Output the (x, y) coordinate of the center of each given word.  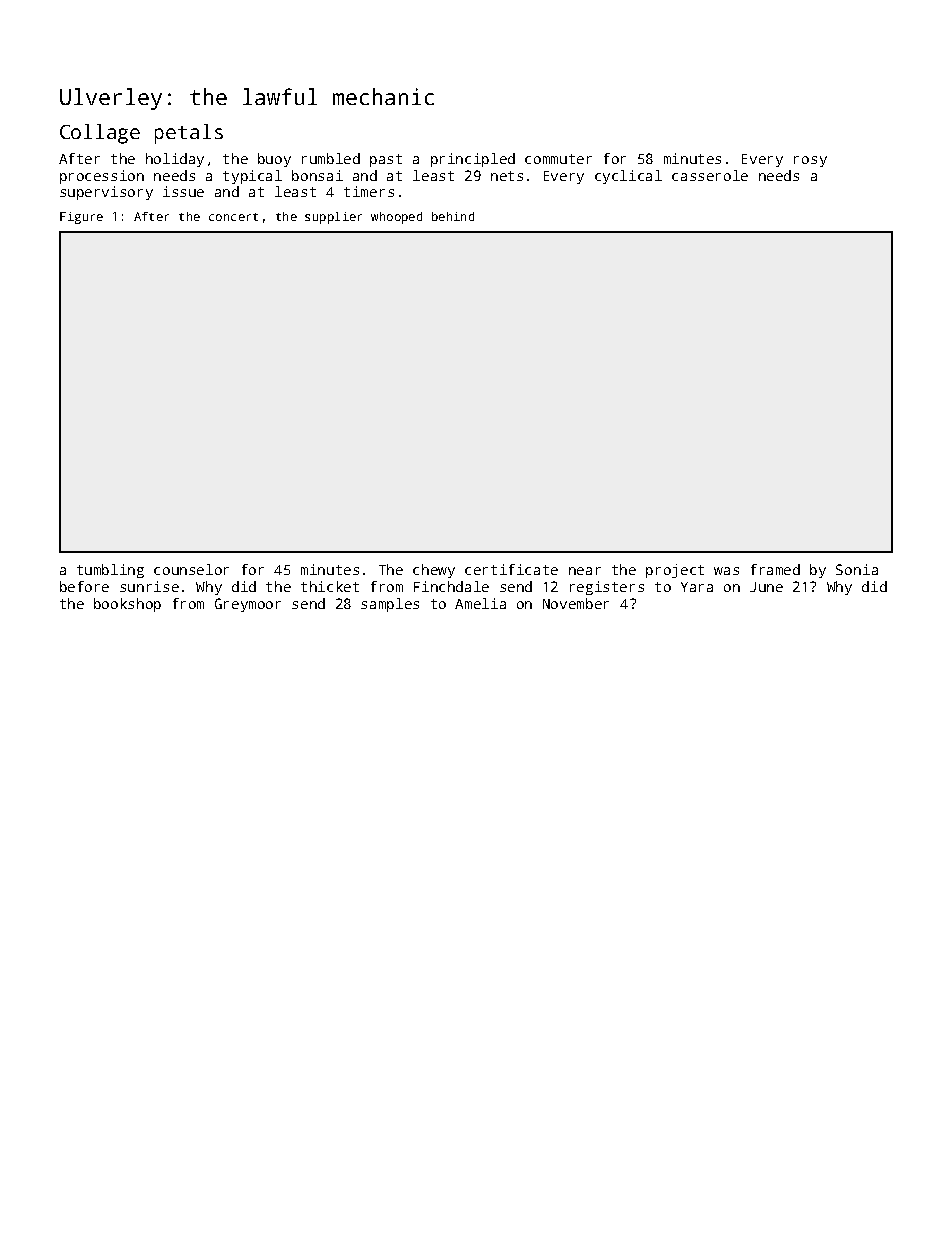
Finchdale (451, 586)
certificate (511, 569)
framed (775, 569)
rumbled (331, 158)
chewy (434, 571)
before (84, 586)
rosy (810, 161)
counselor (191, 569)
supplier (333, 218)
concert (233, 217)
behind (453, 216)
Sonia (857, 569)
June (766, 587)
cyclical (628, 177)
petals (189, 134)
